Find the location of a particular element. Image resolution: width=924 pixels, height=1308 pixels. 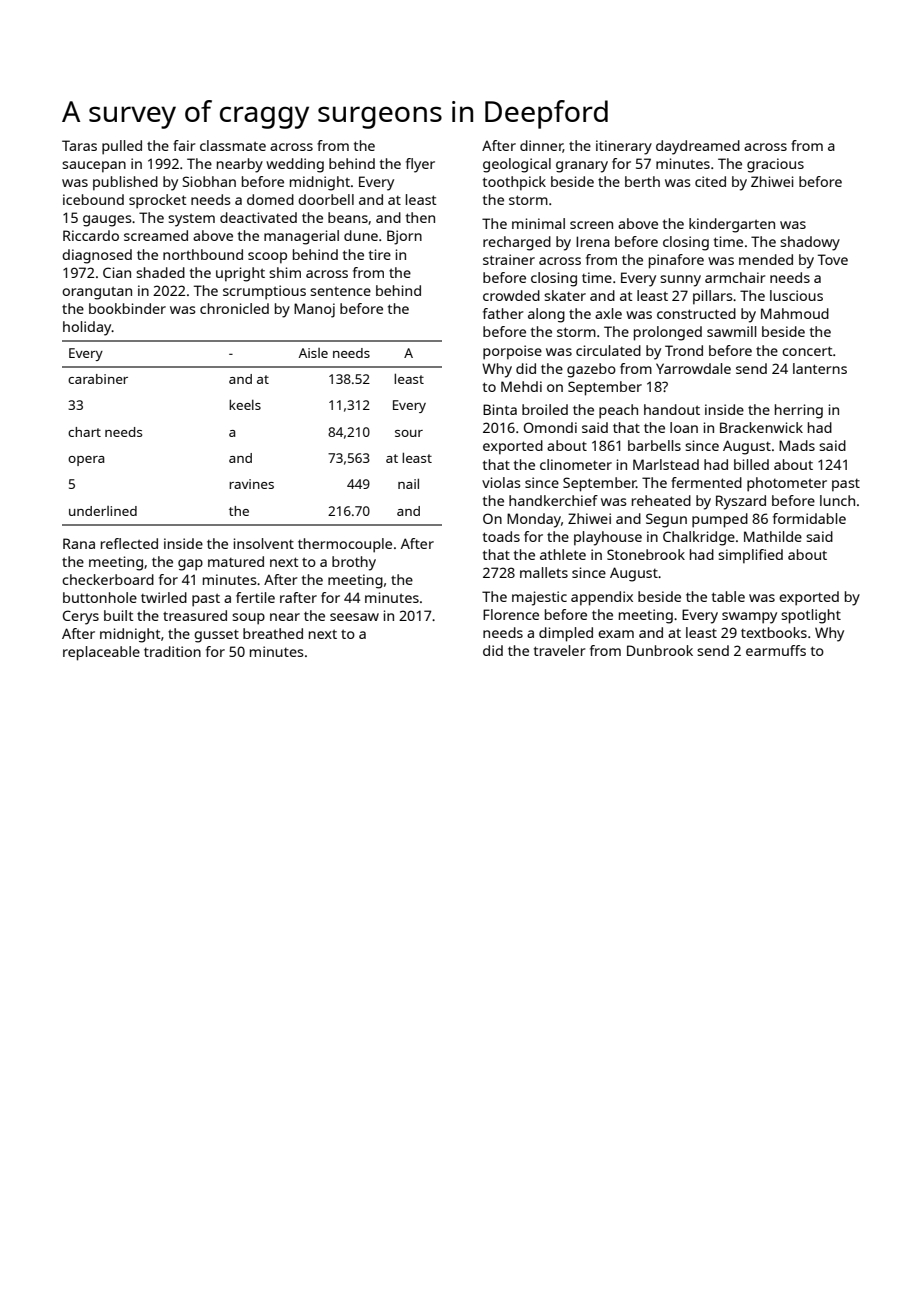

Florence is located at coordinates (511, 614).
